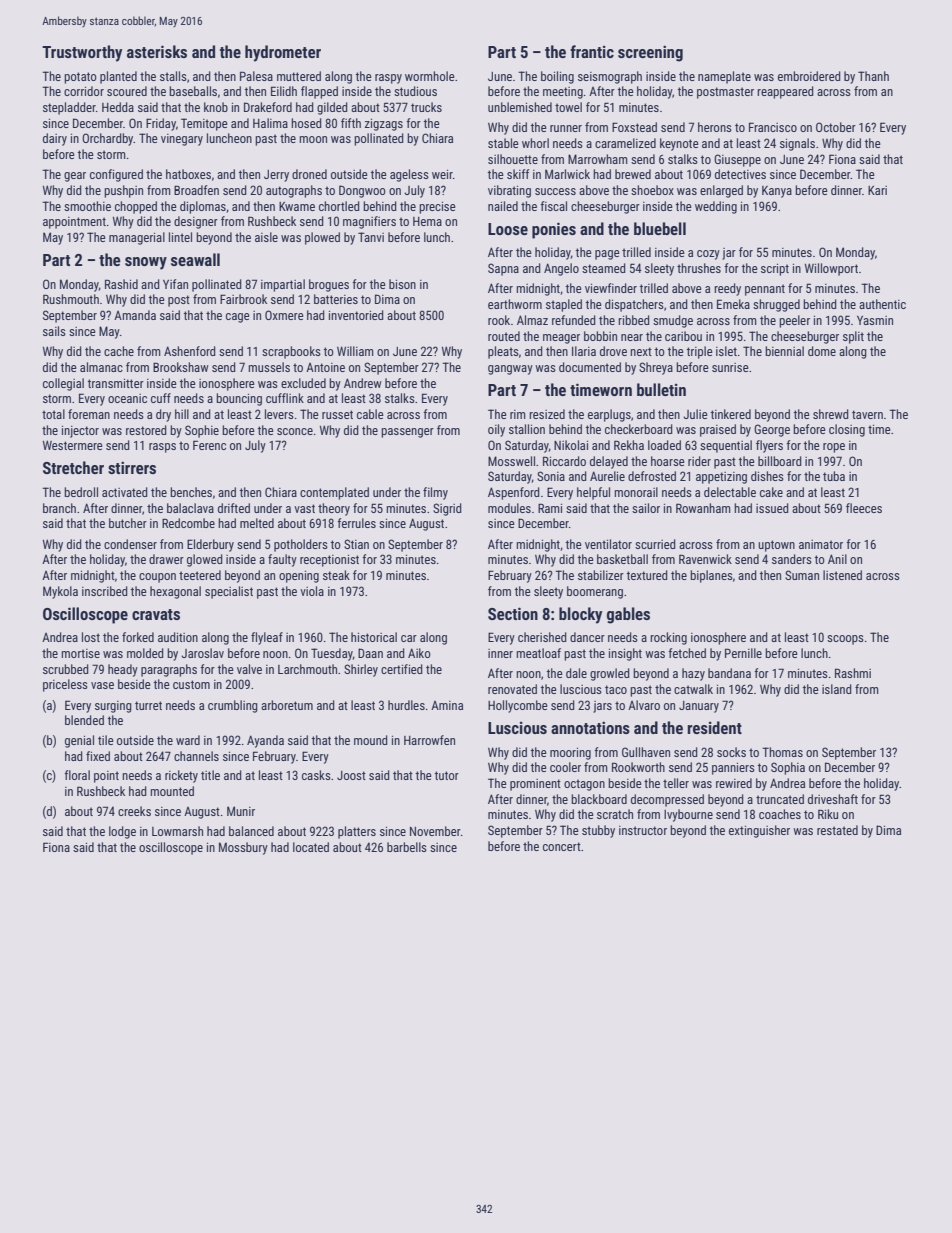 This page has height=1233, width=952. I want to click on ventilator, so click(608, 544).
